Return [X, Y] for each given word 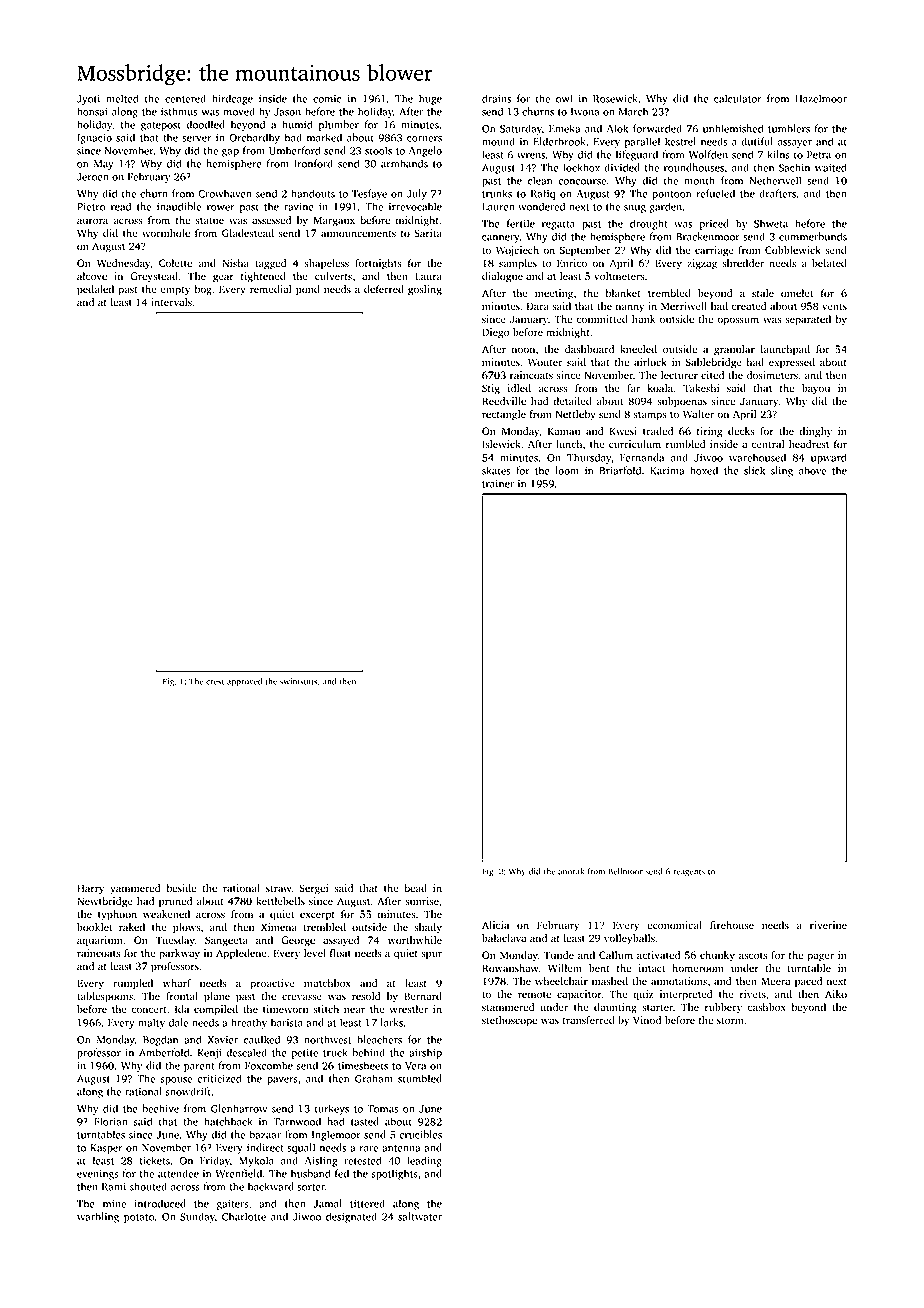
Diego [496, 333]
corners [424, 139]
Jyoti [88, 100]
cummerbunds [813, 236]
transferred [589, 1020]
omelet [797, 293]
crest [215, 682]
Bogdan [160, 1040]
